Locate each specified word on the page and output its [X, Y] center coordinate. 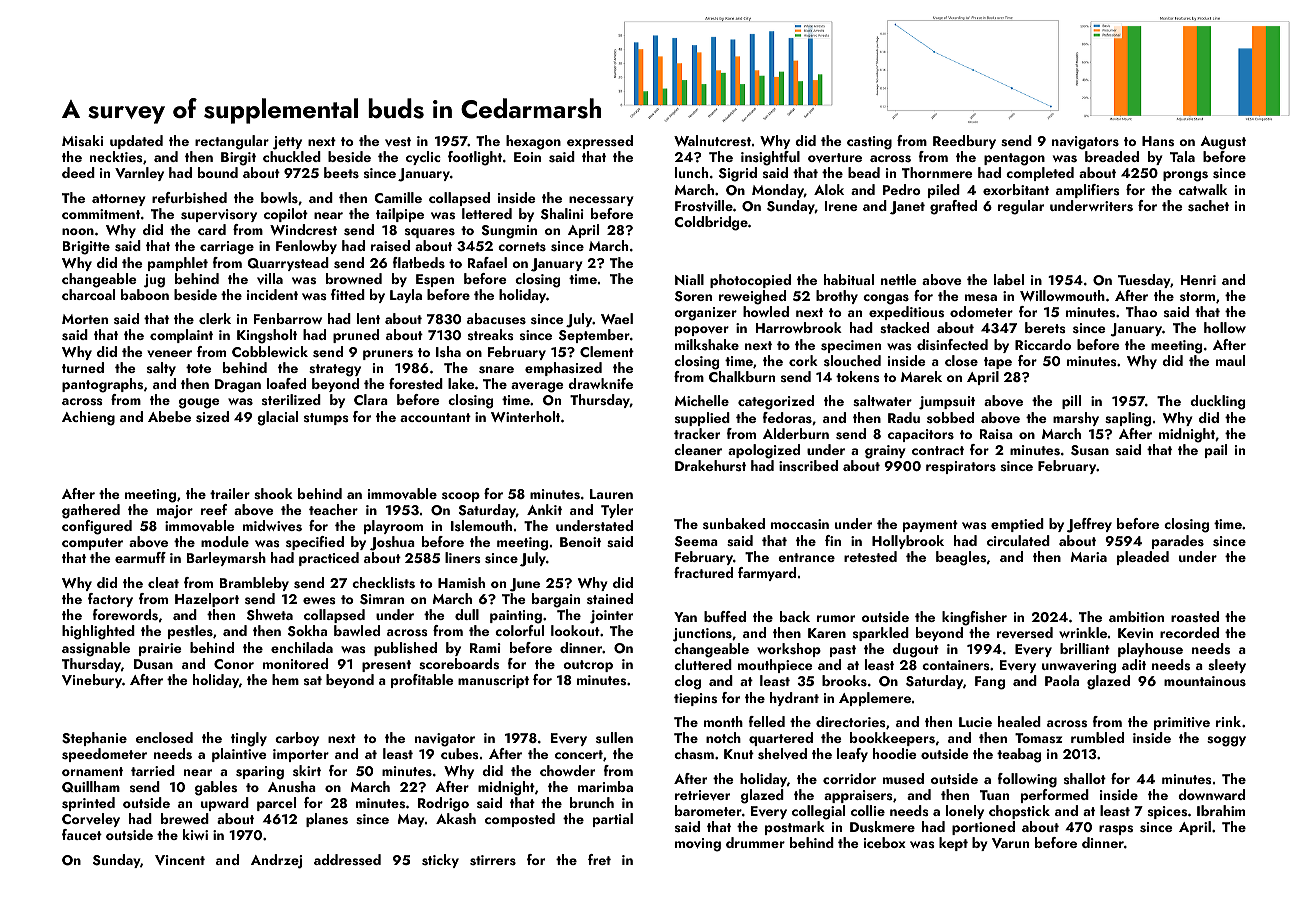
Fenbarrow [288, 318]
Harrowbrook [799, 327]
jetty [287, 143]
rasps [1116, 830]
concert [579, 754]
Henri [1198, 280]
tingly [249, 739]
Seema [696, 541]
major [175, 512]
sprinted [88, 804]
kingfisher [974, 618]
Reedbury [964, 142]
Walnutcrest [712, 141]
